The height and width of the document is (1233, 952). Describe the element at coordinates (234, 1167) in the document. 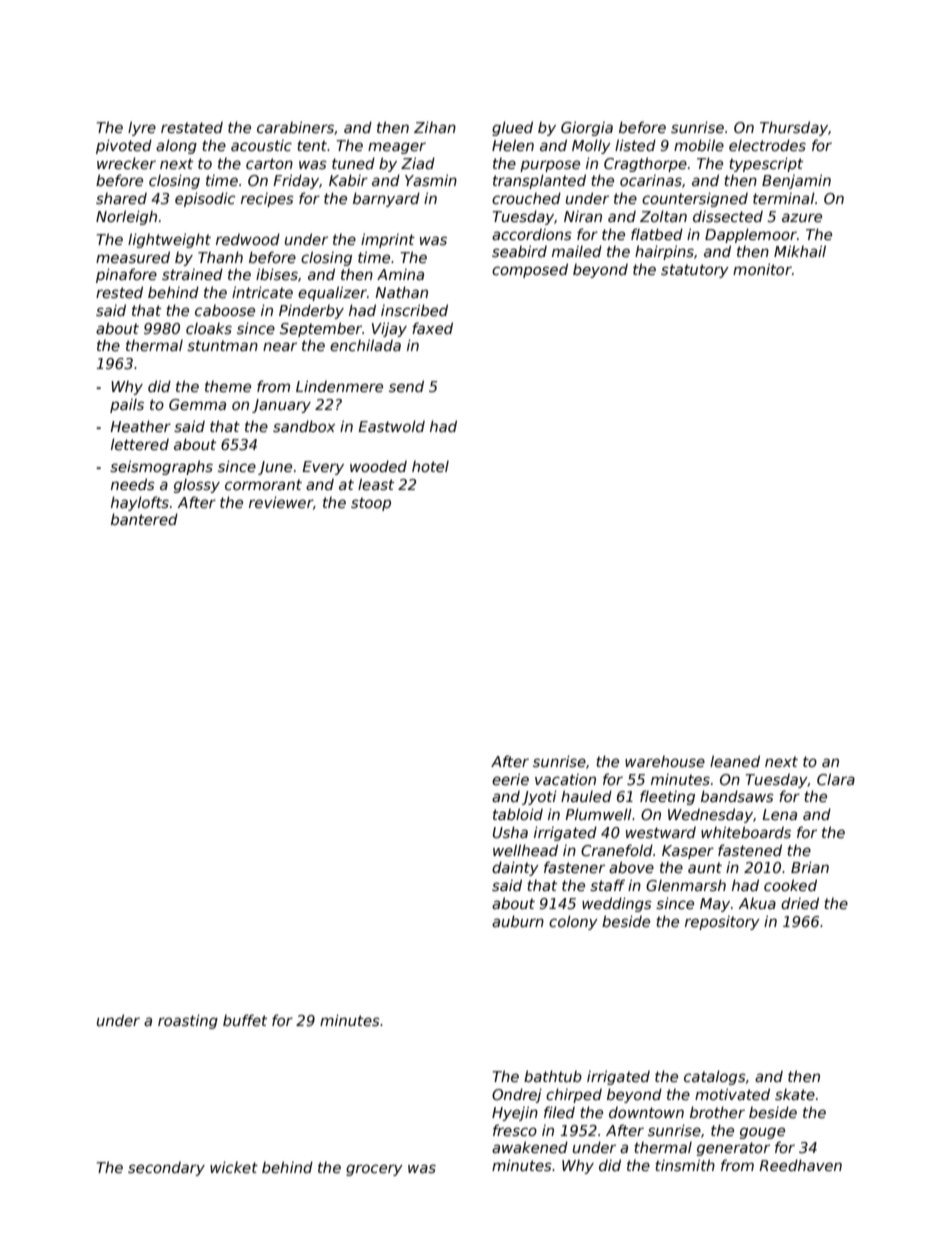

I see `wicket` at that location.
